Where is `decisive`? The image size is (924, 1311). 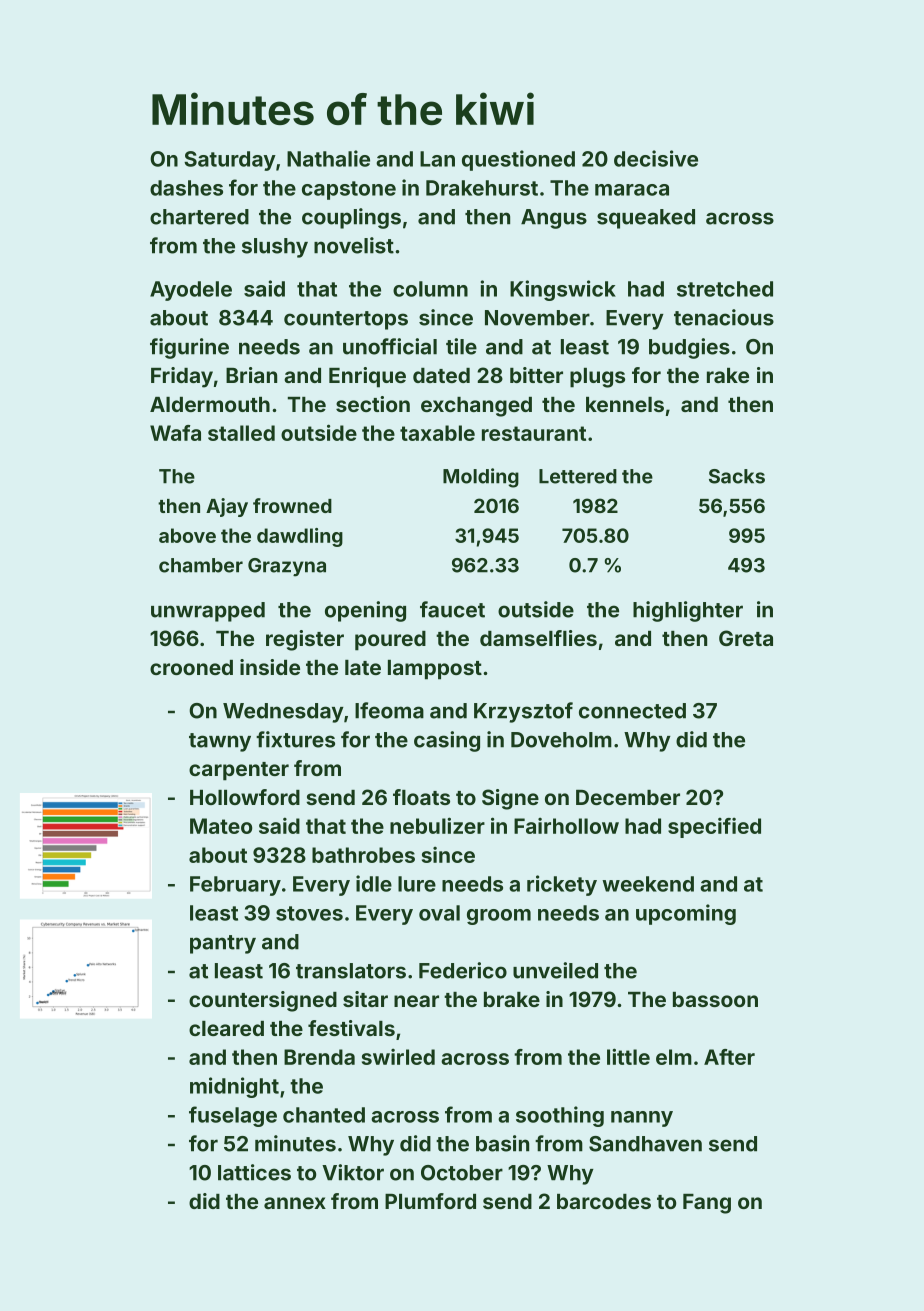
decisive is located at coordinates (656, 158).
